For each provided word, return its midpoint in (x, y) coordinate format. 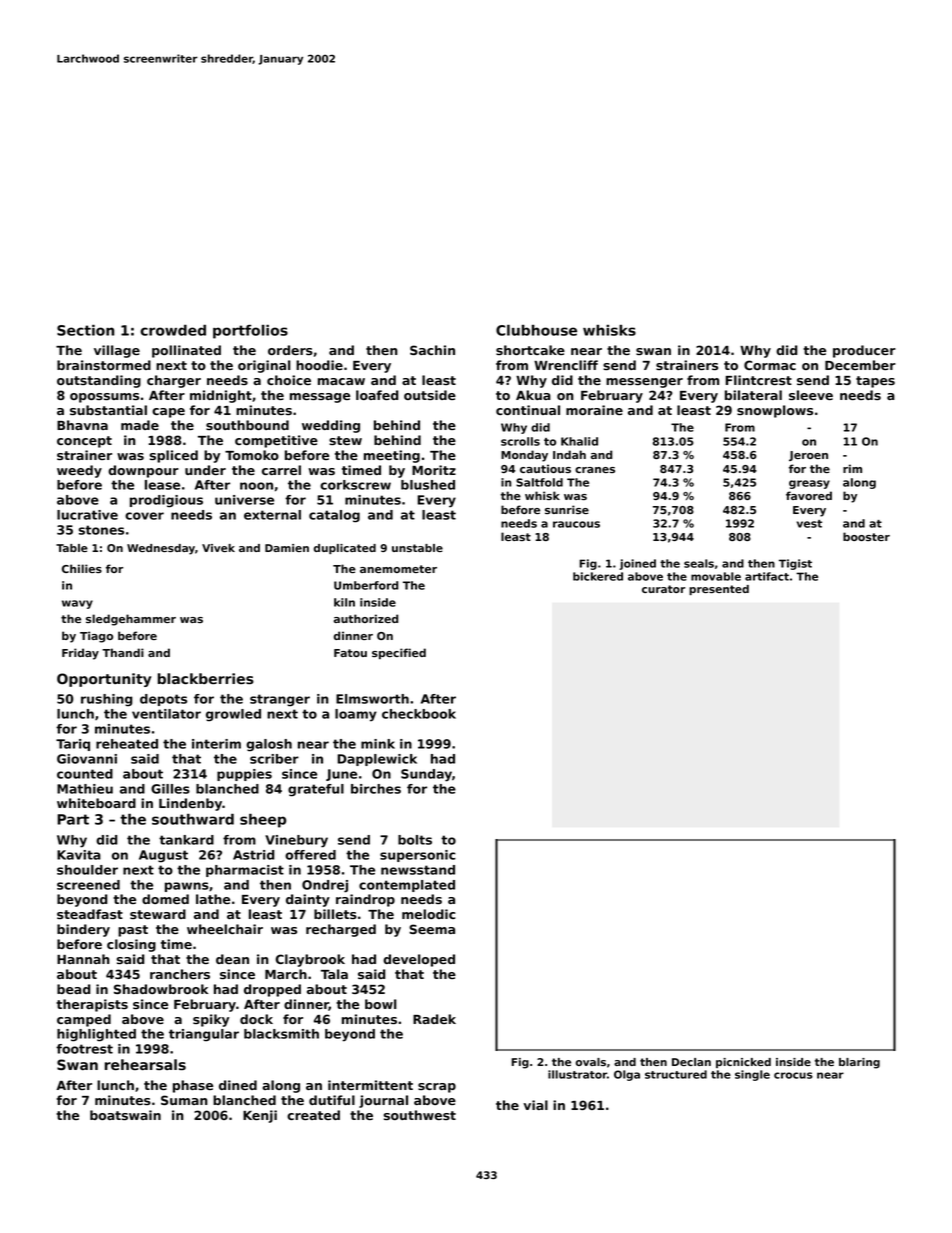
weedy (79, 471)
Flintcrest (759, 380)
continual (528, 410)
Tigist (795, 564)
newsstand (418, 870)
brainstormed (104, 365)
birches (376, 789)
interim (216, 744)
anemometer (398, 569)
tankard (186, 840)
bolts (415, 840)
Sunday (426, 775)
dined (238, 1085)
